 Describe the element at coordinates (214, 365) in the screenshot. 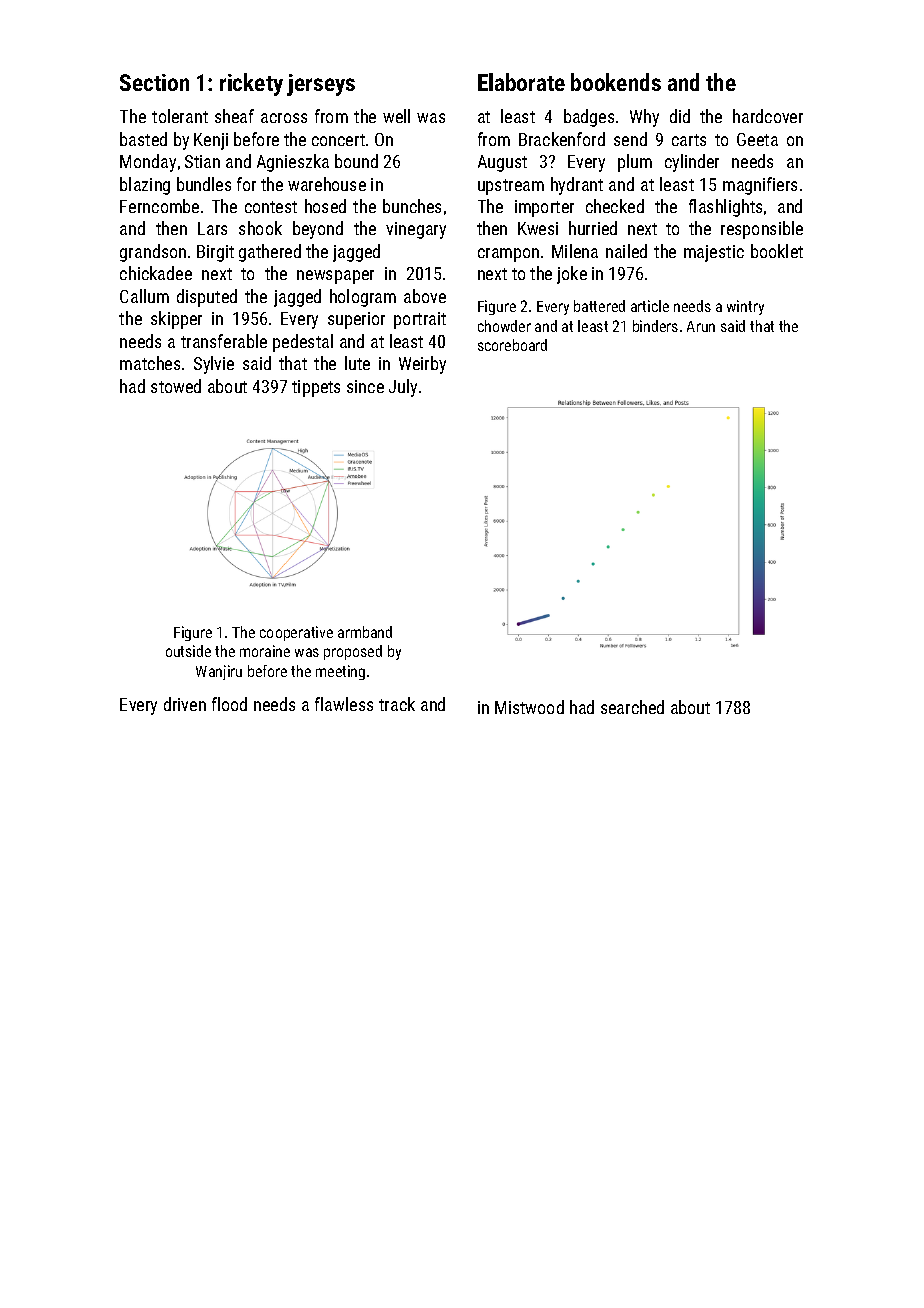

I see `Sylvie` at that location.
